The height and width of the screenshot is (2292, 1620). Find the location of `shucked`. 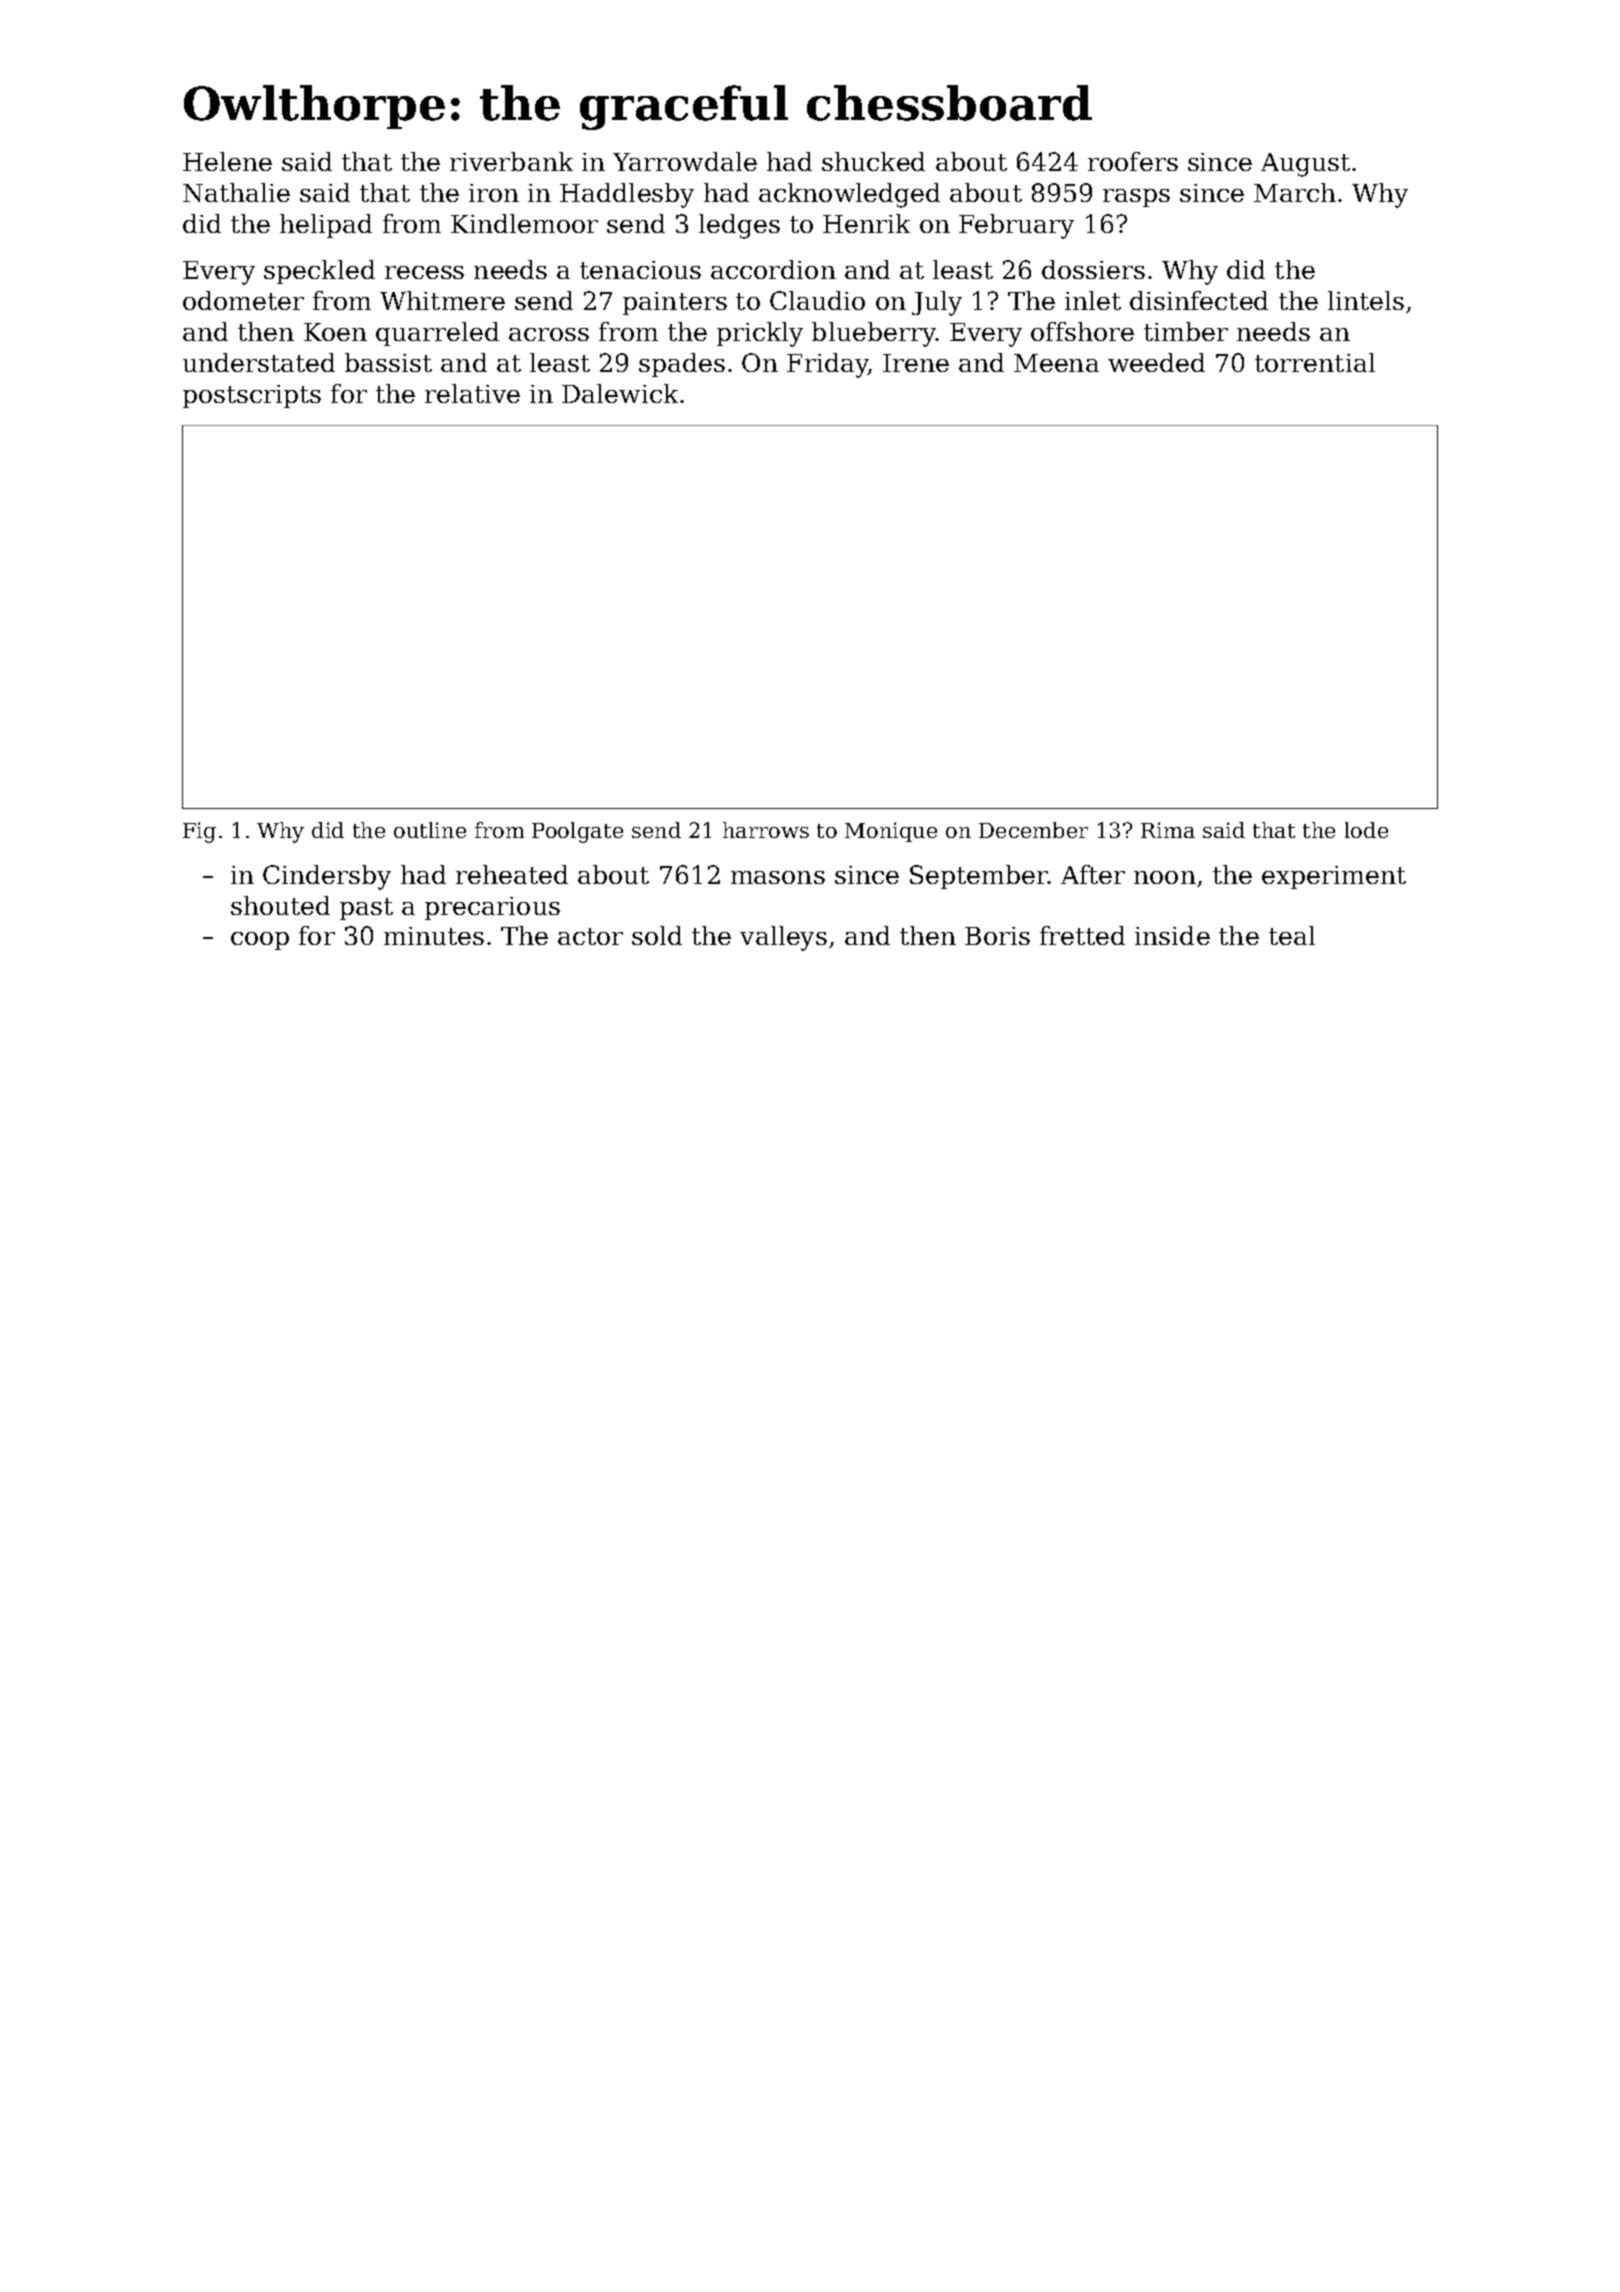

shucked is located at coordinates (873, 161).
